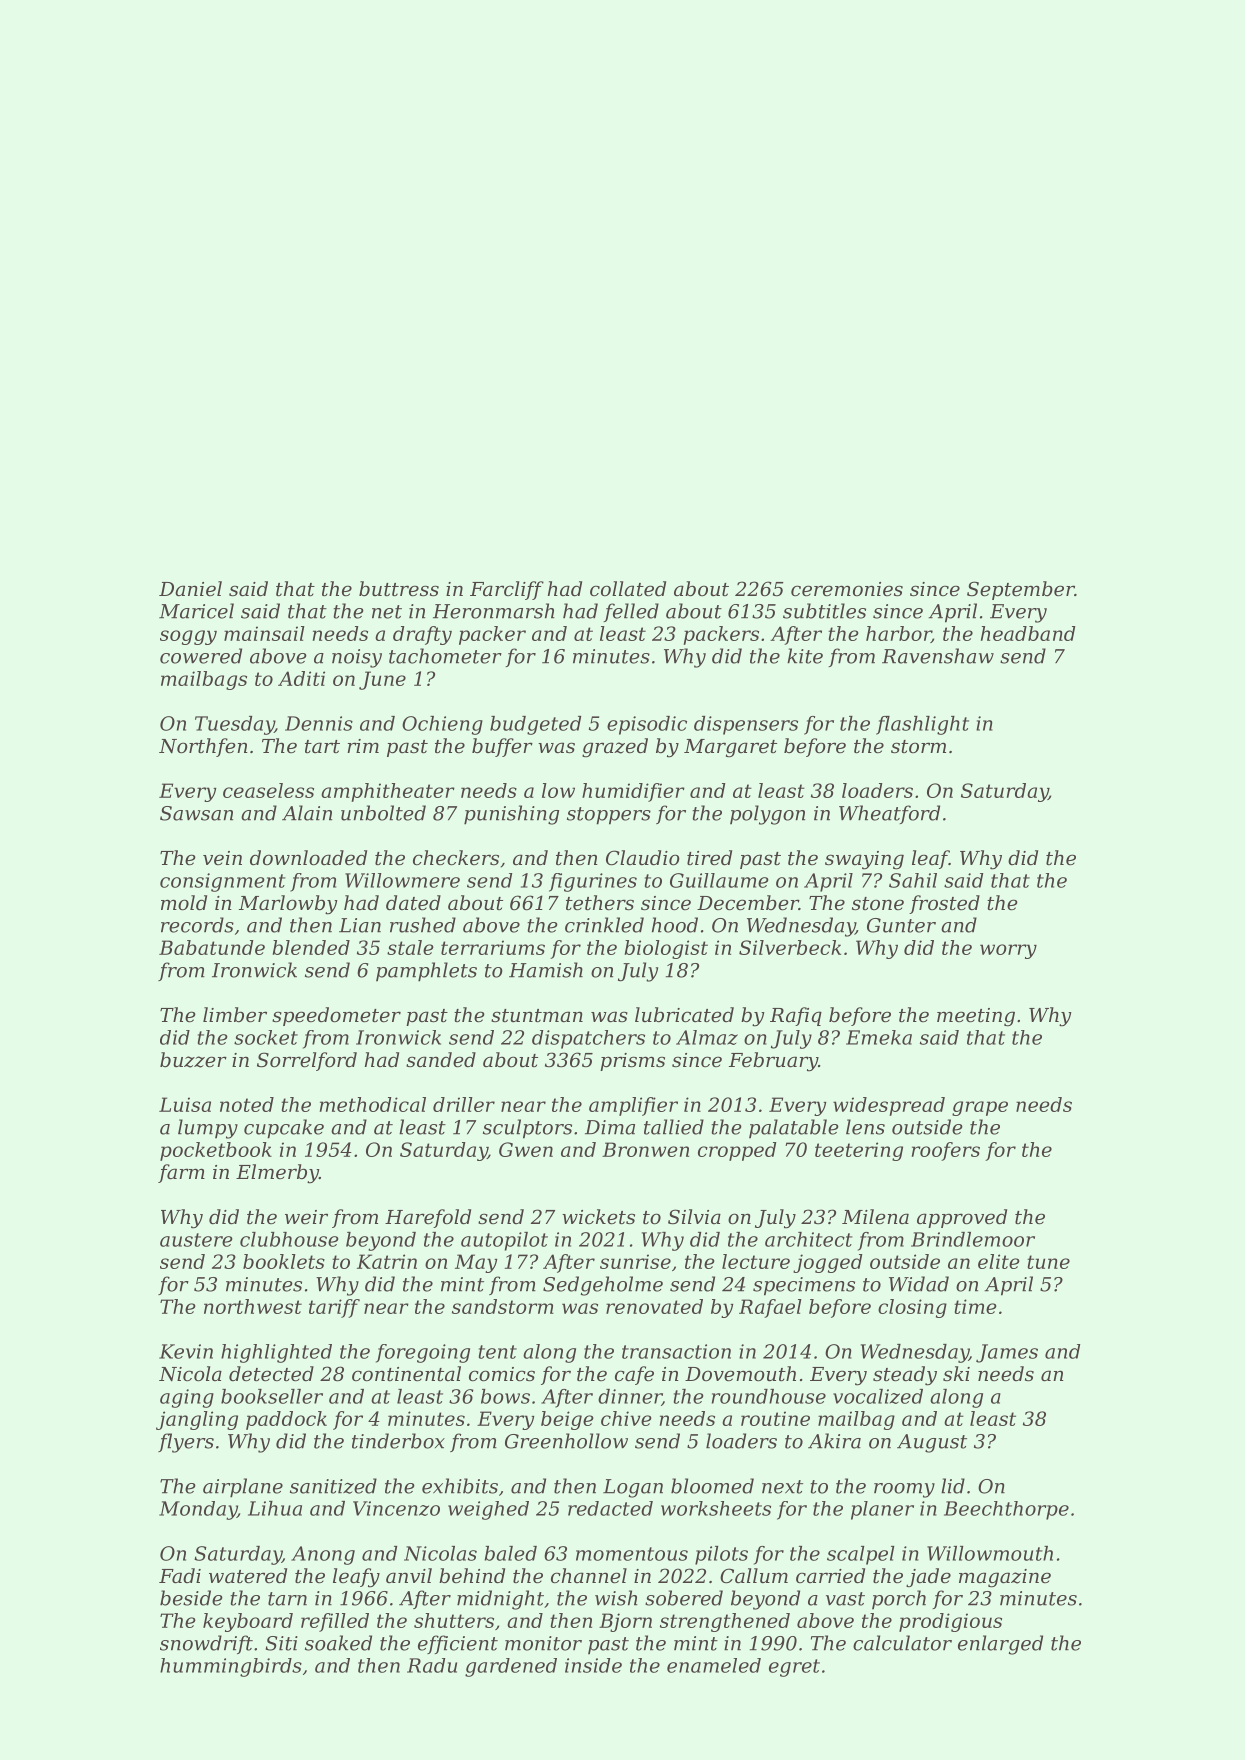 Image resolution: width=1245 pixels, height=1760 pixels. I want to click on Daniel, so click(190, 589).
